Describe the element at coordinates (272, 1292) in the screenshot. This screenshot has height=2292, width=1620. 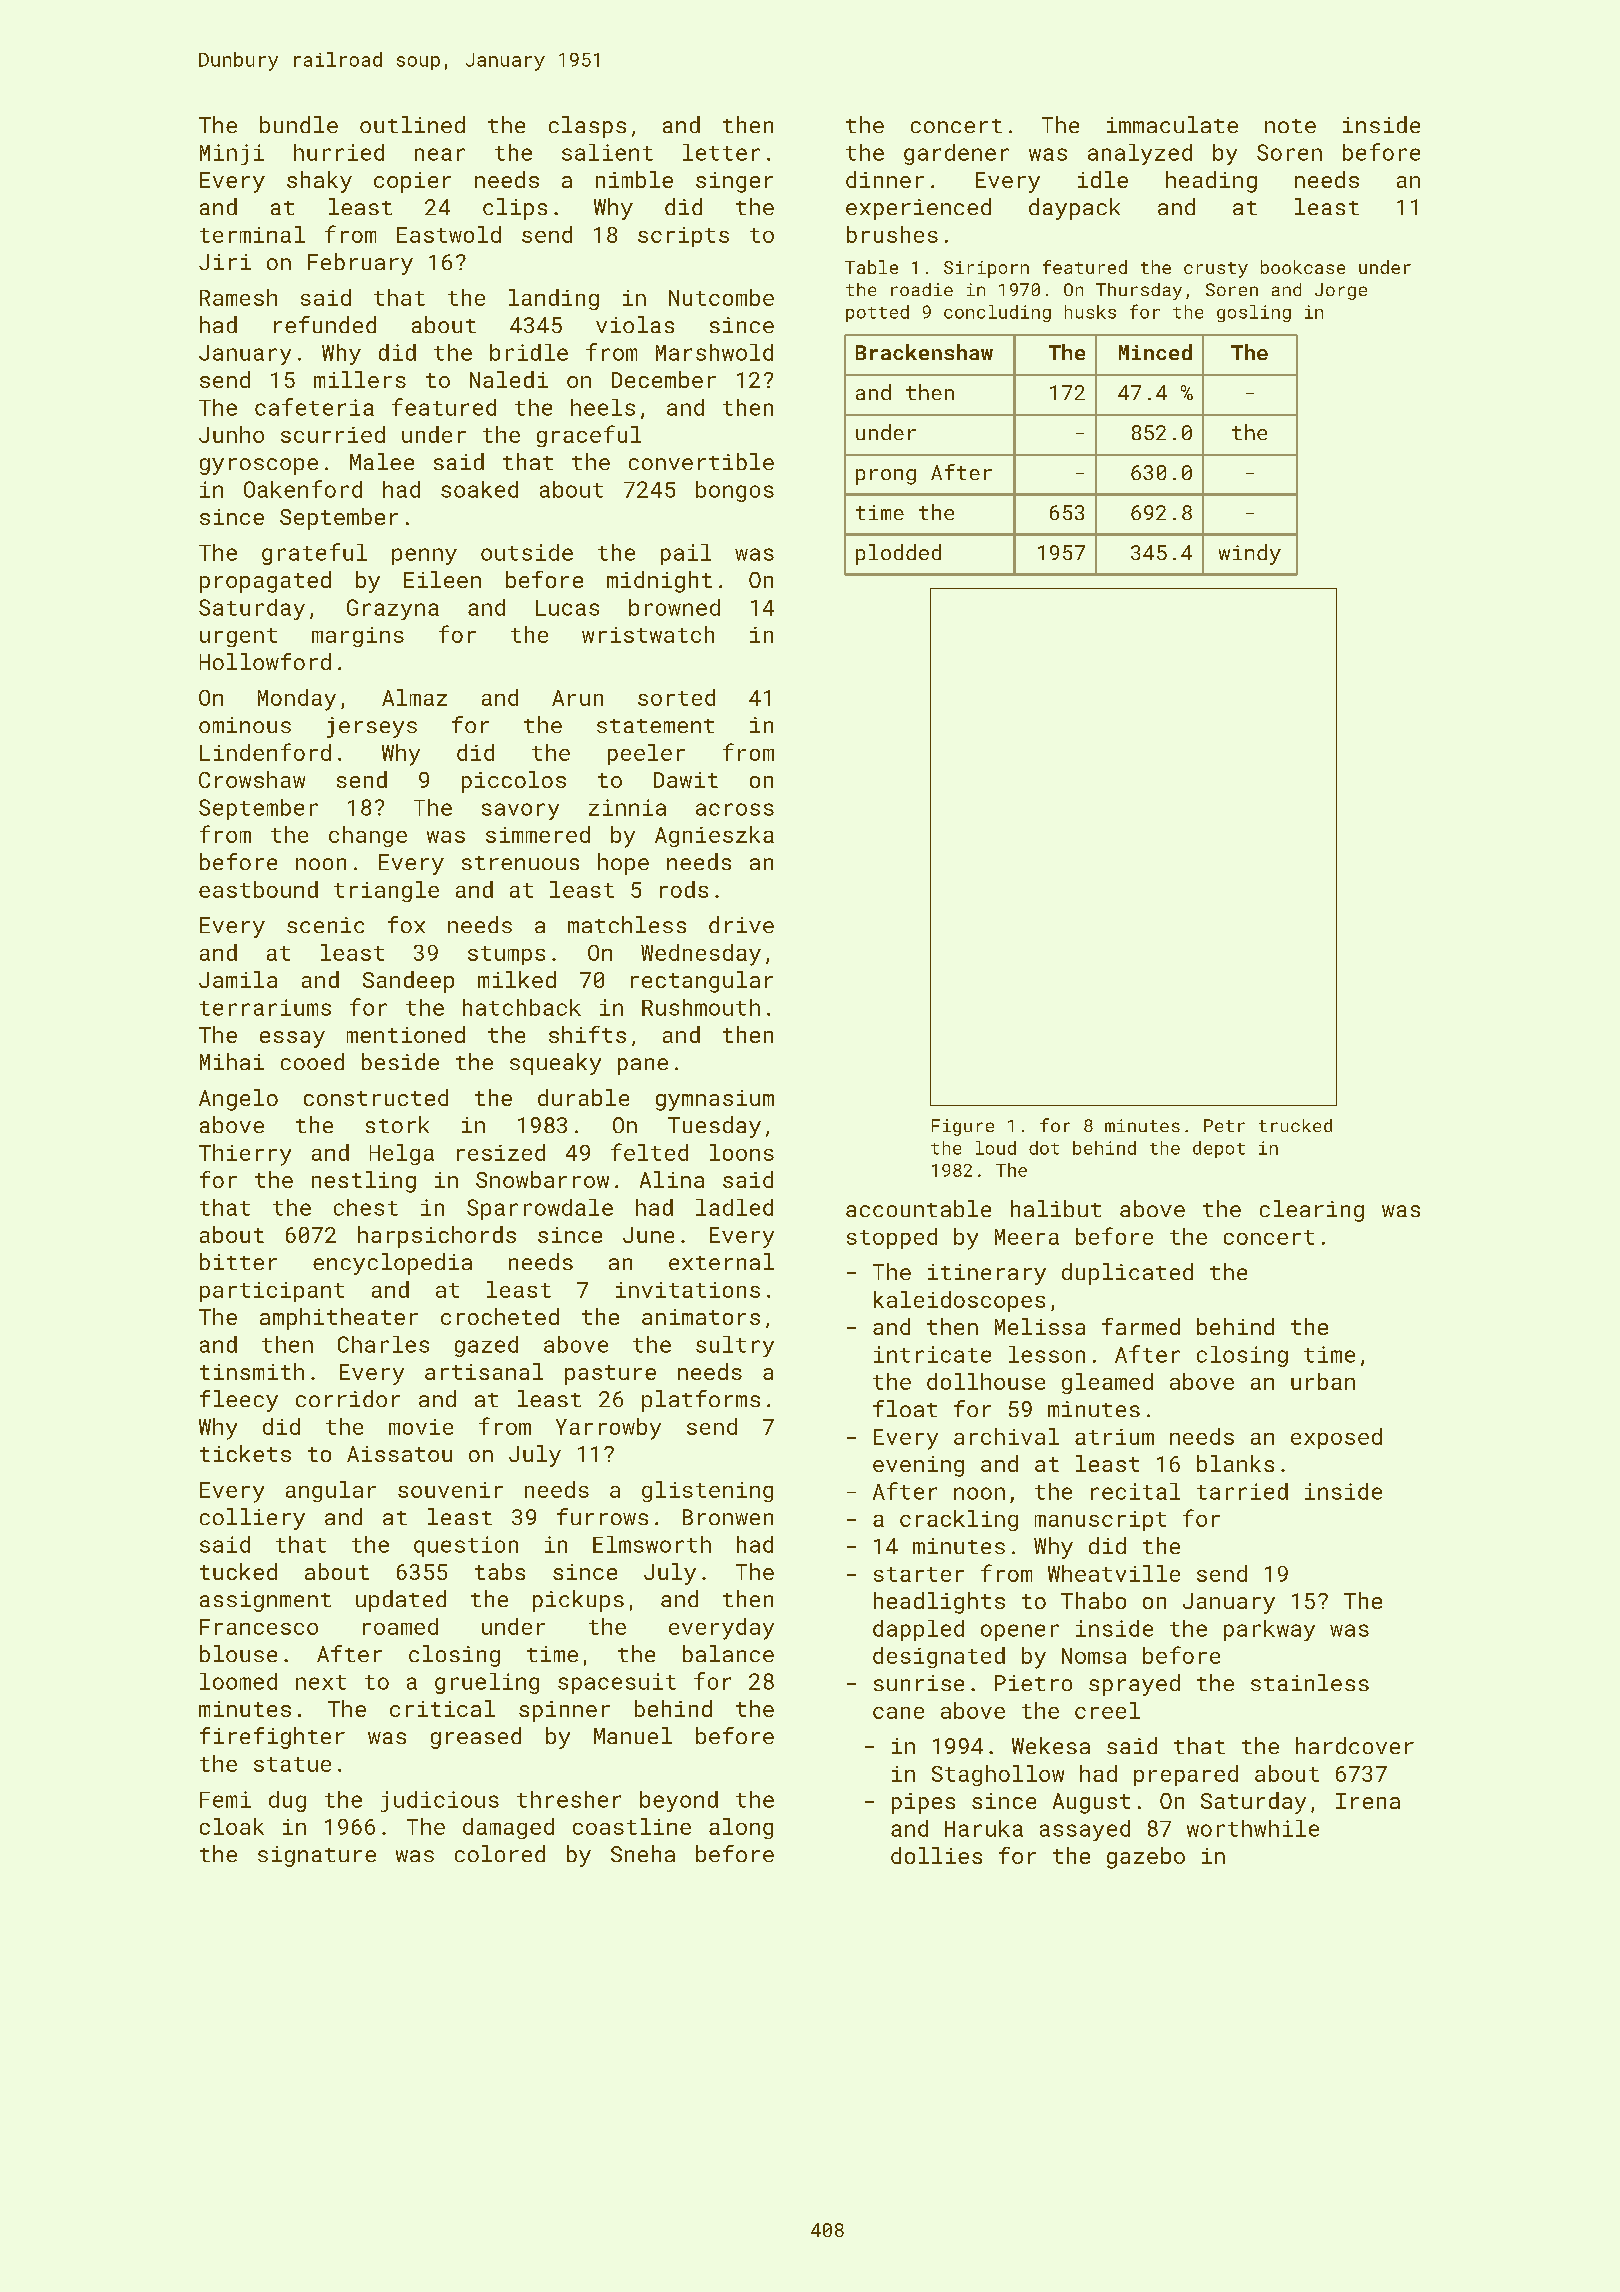
I see `participant` at that location.
